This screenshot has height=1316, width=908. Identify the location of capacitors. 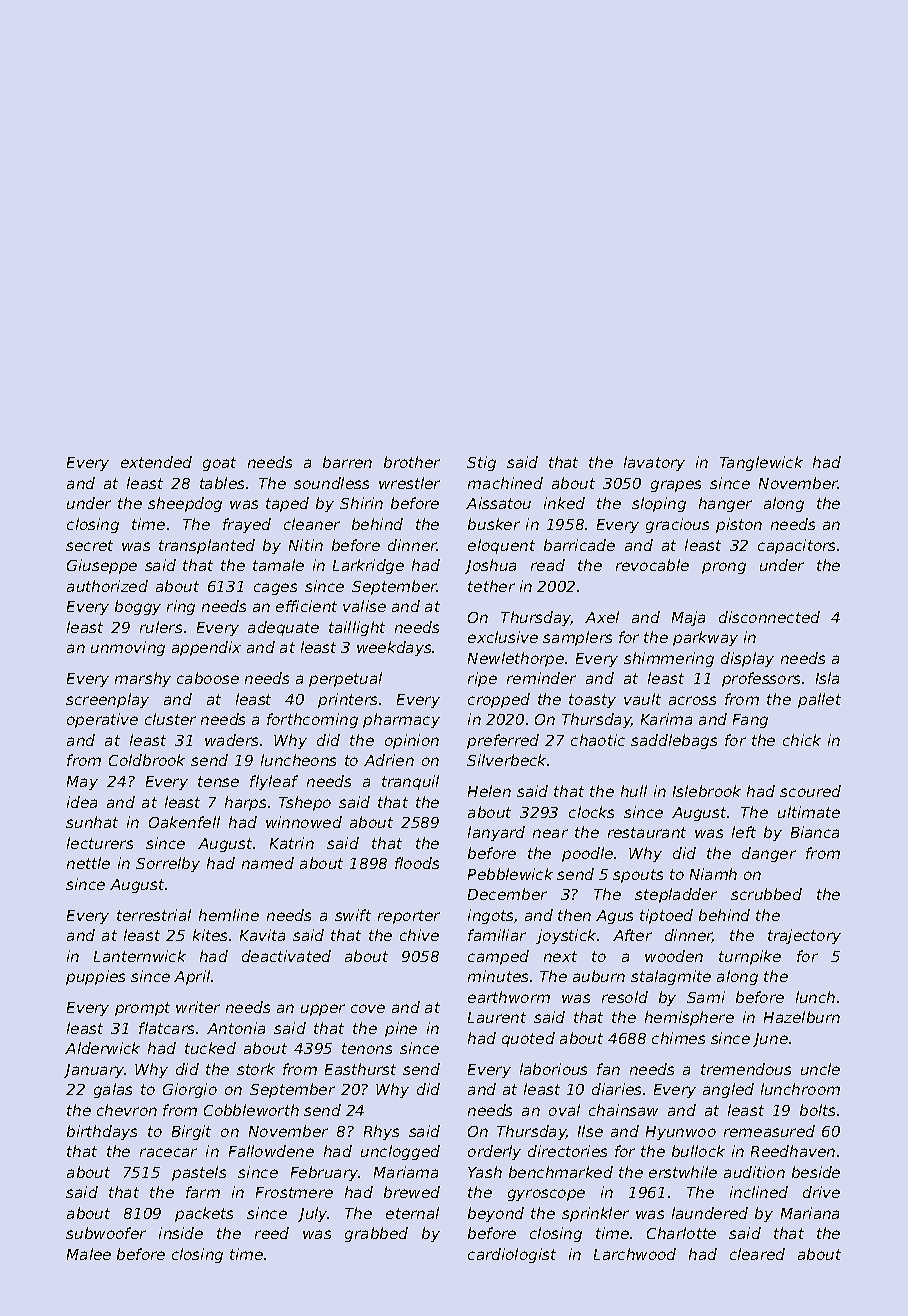
(796, 546).
